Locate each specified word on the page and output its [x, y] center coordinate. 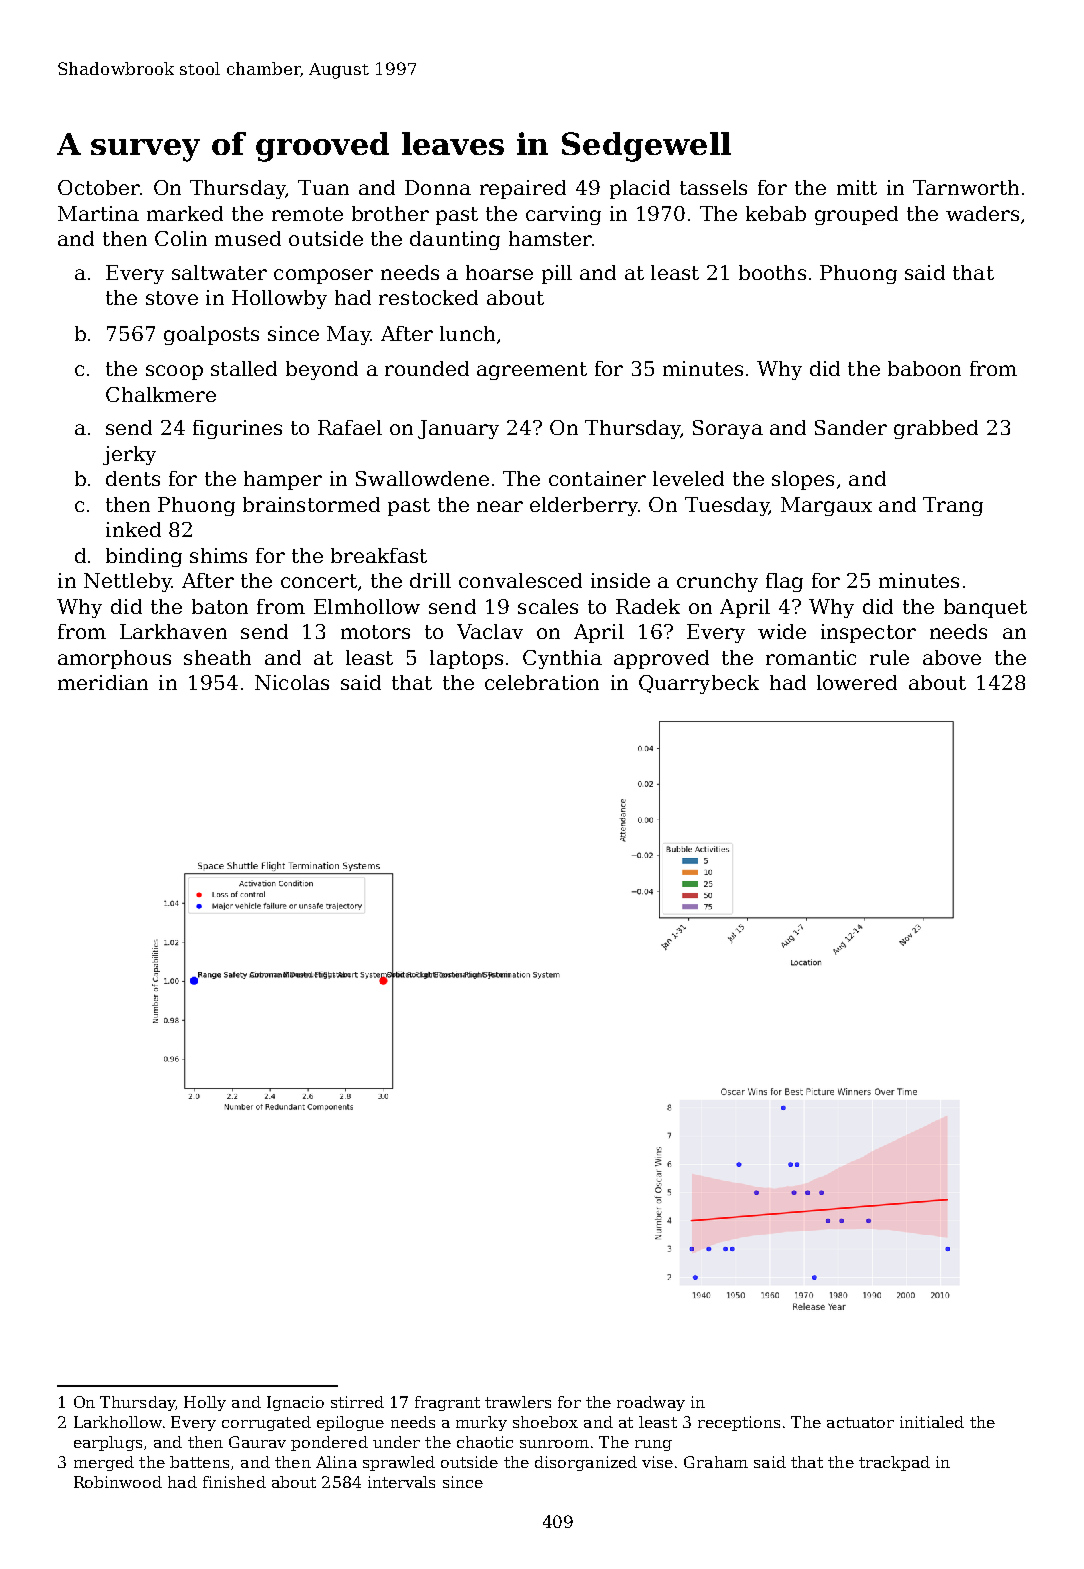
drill [430, 580]
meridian [103, 682]
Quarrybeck [699, 684]
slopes [803, 480]
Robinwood [118, 1482]
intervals [401, 1482]
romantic [811, 657]
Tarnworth [966, 187]
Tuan [323, 187]
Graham [716, 1462]
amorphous [114, 659]
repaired [523, 189]
